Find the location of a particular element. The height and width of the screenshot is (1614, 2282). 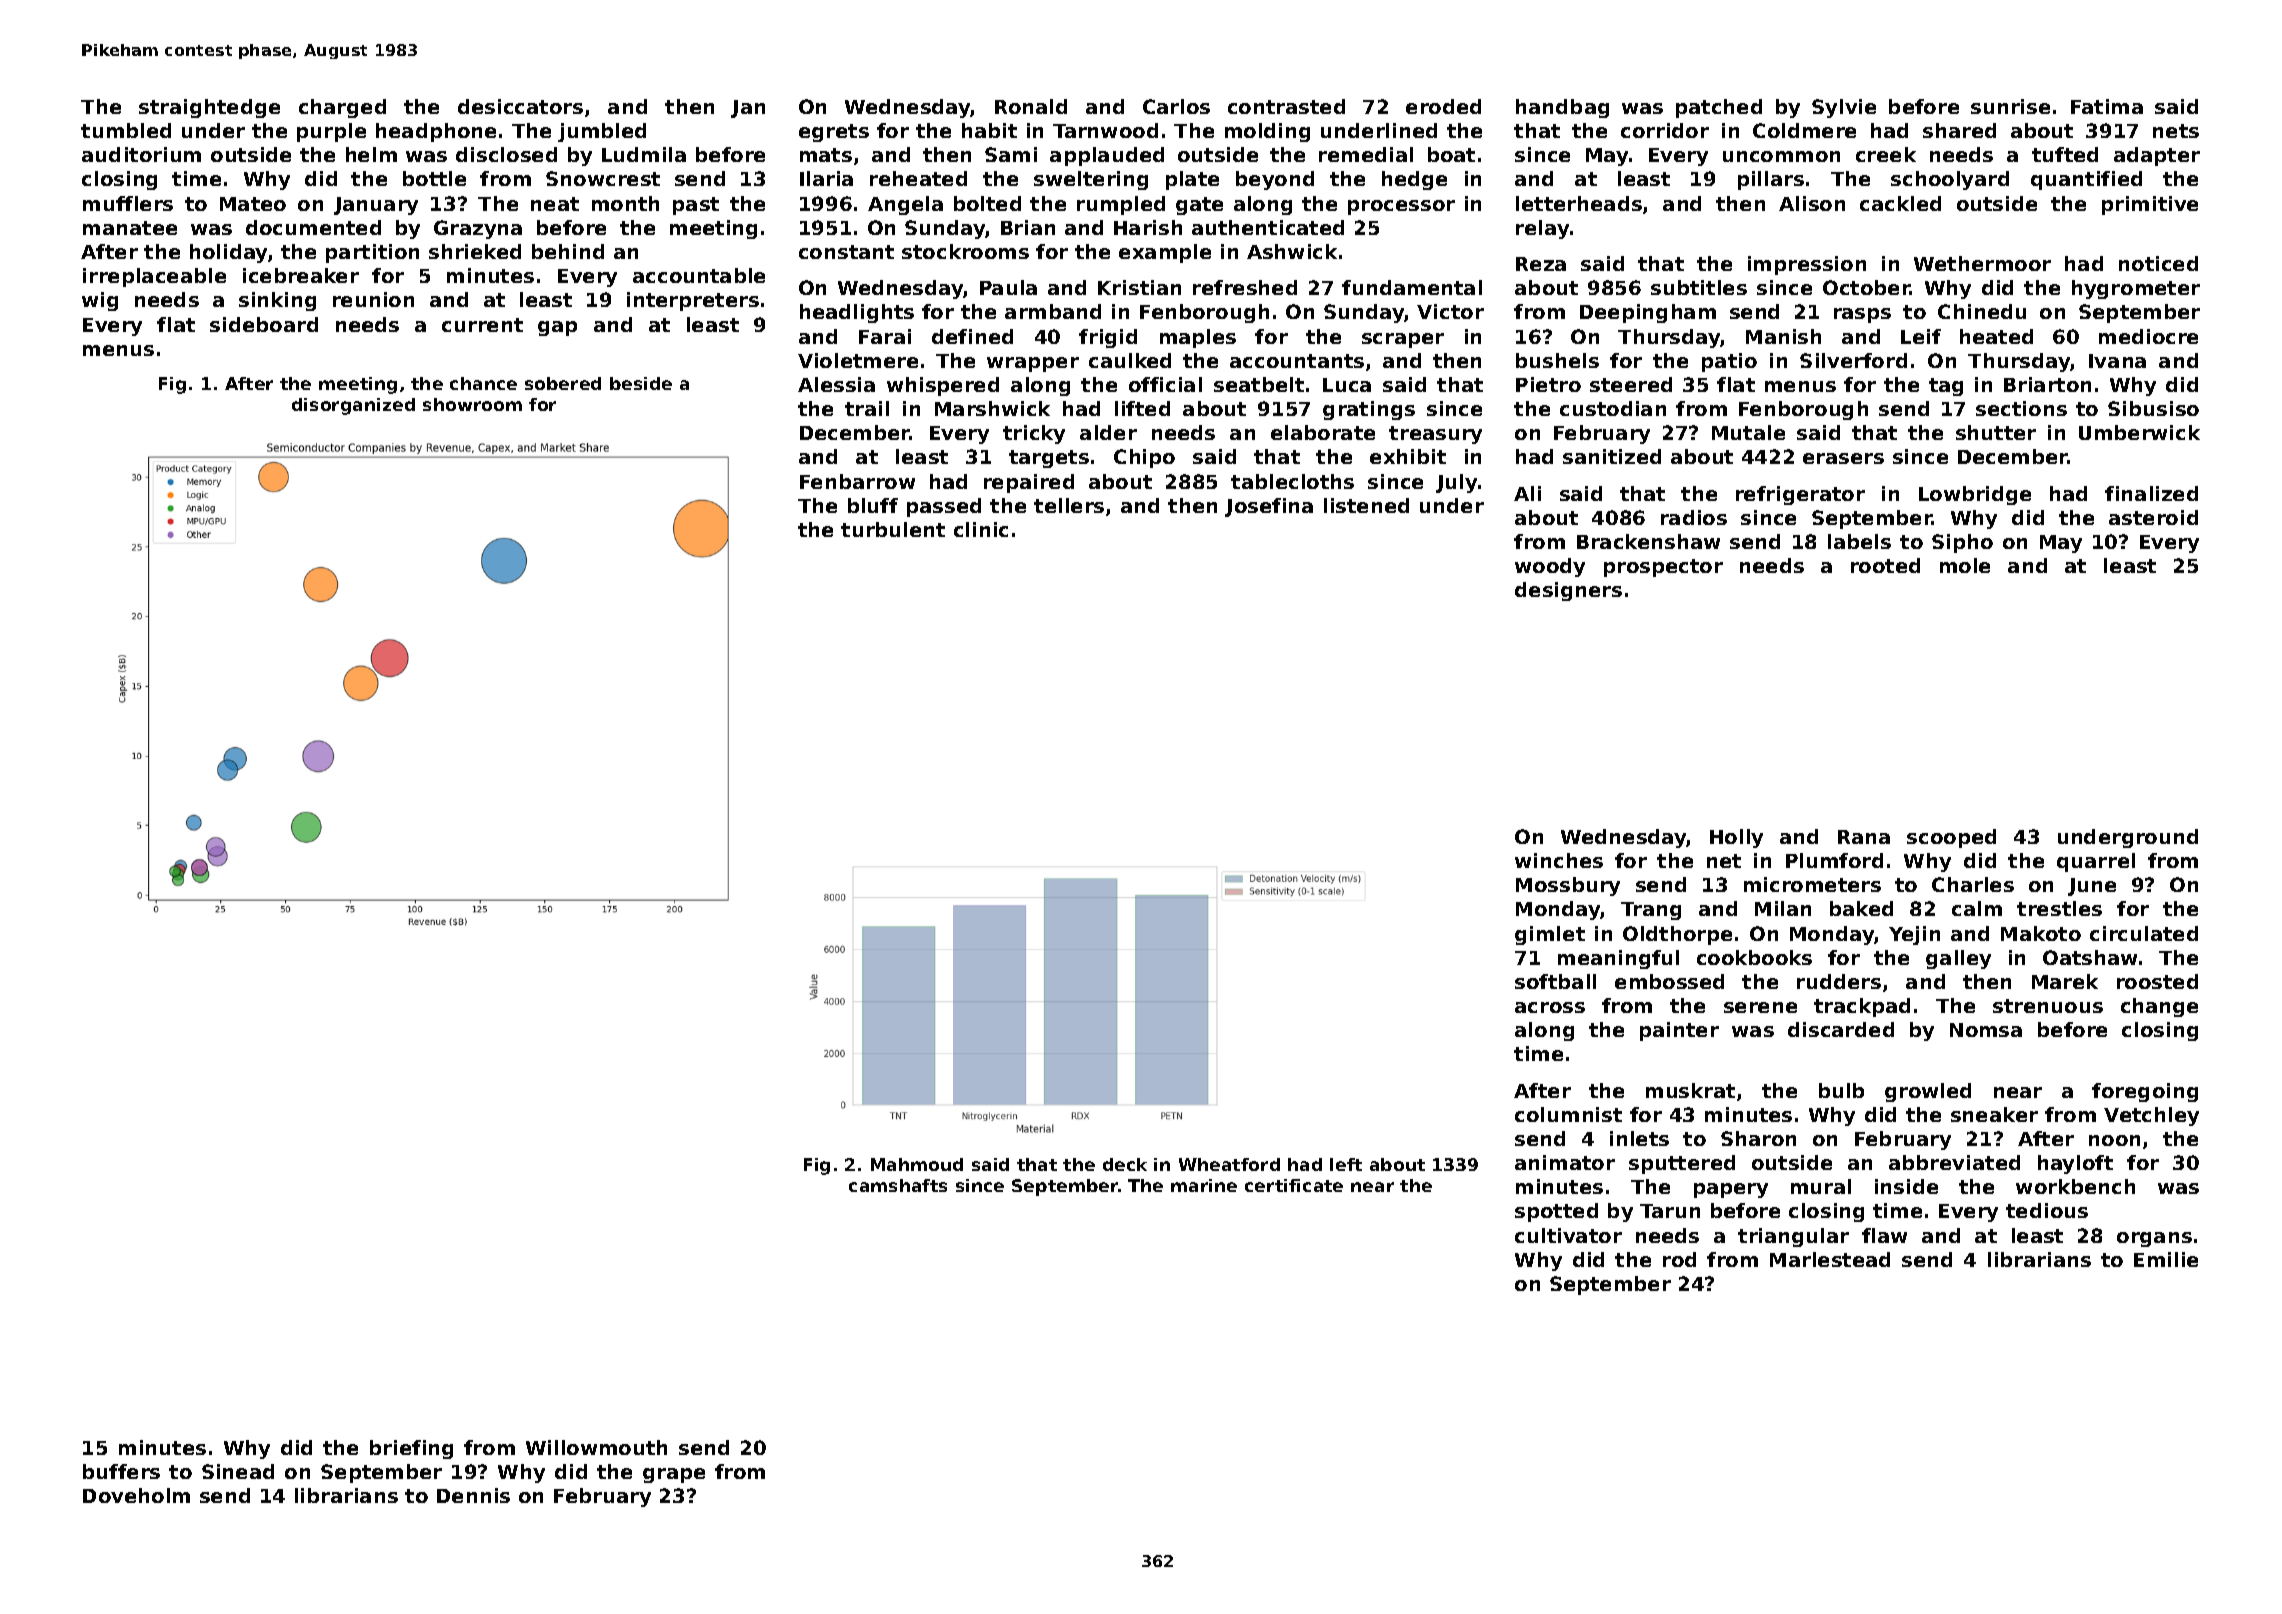

Fatima is located at coordinates (2107, 106).
